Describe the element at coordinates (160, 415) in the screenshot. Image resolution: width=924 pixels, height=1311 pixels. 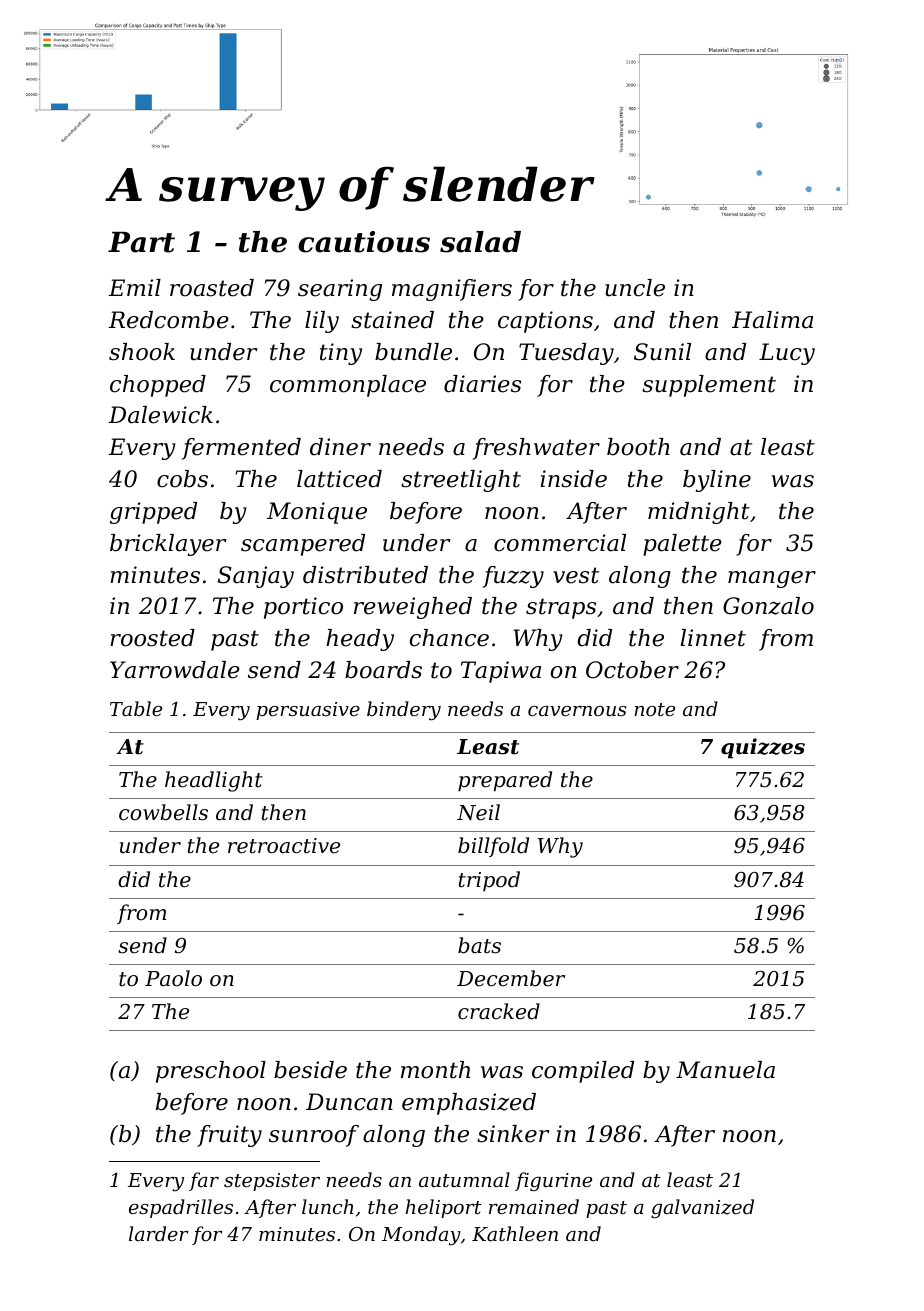
I see `Dalewick` at that location.
